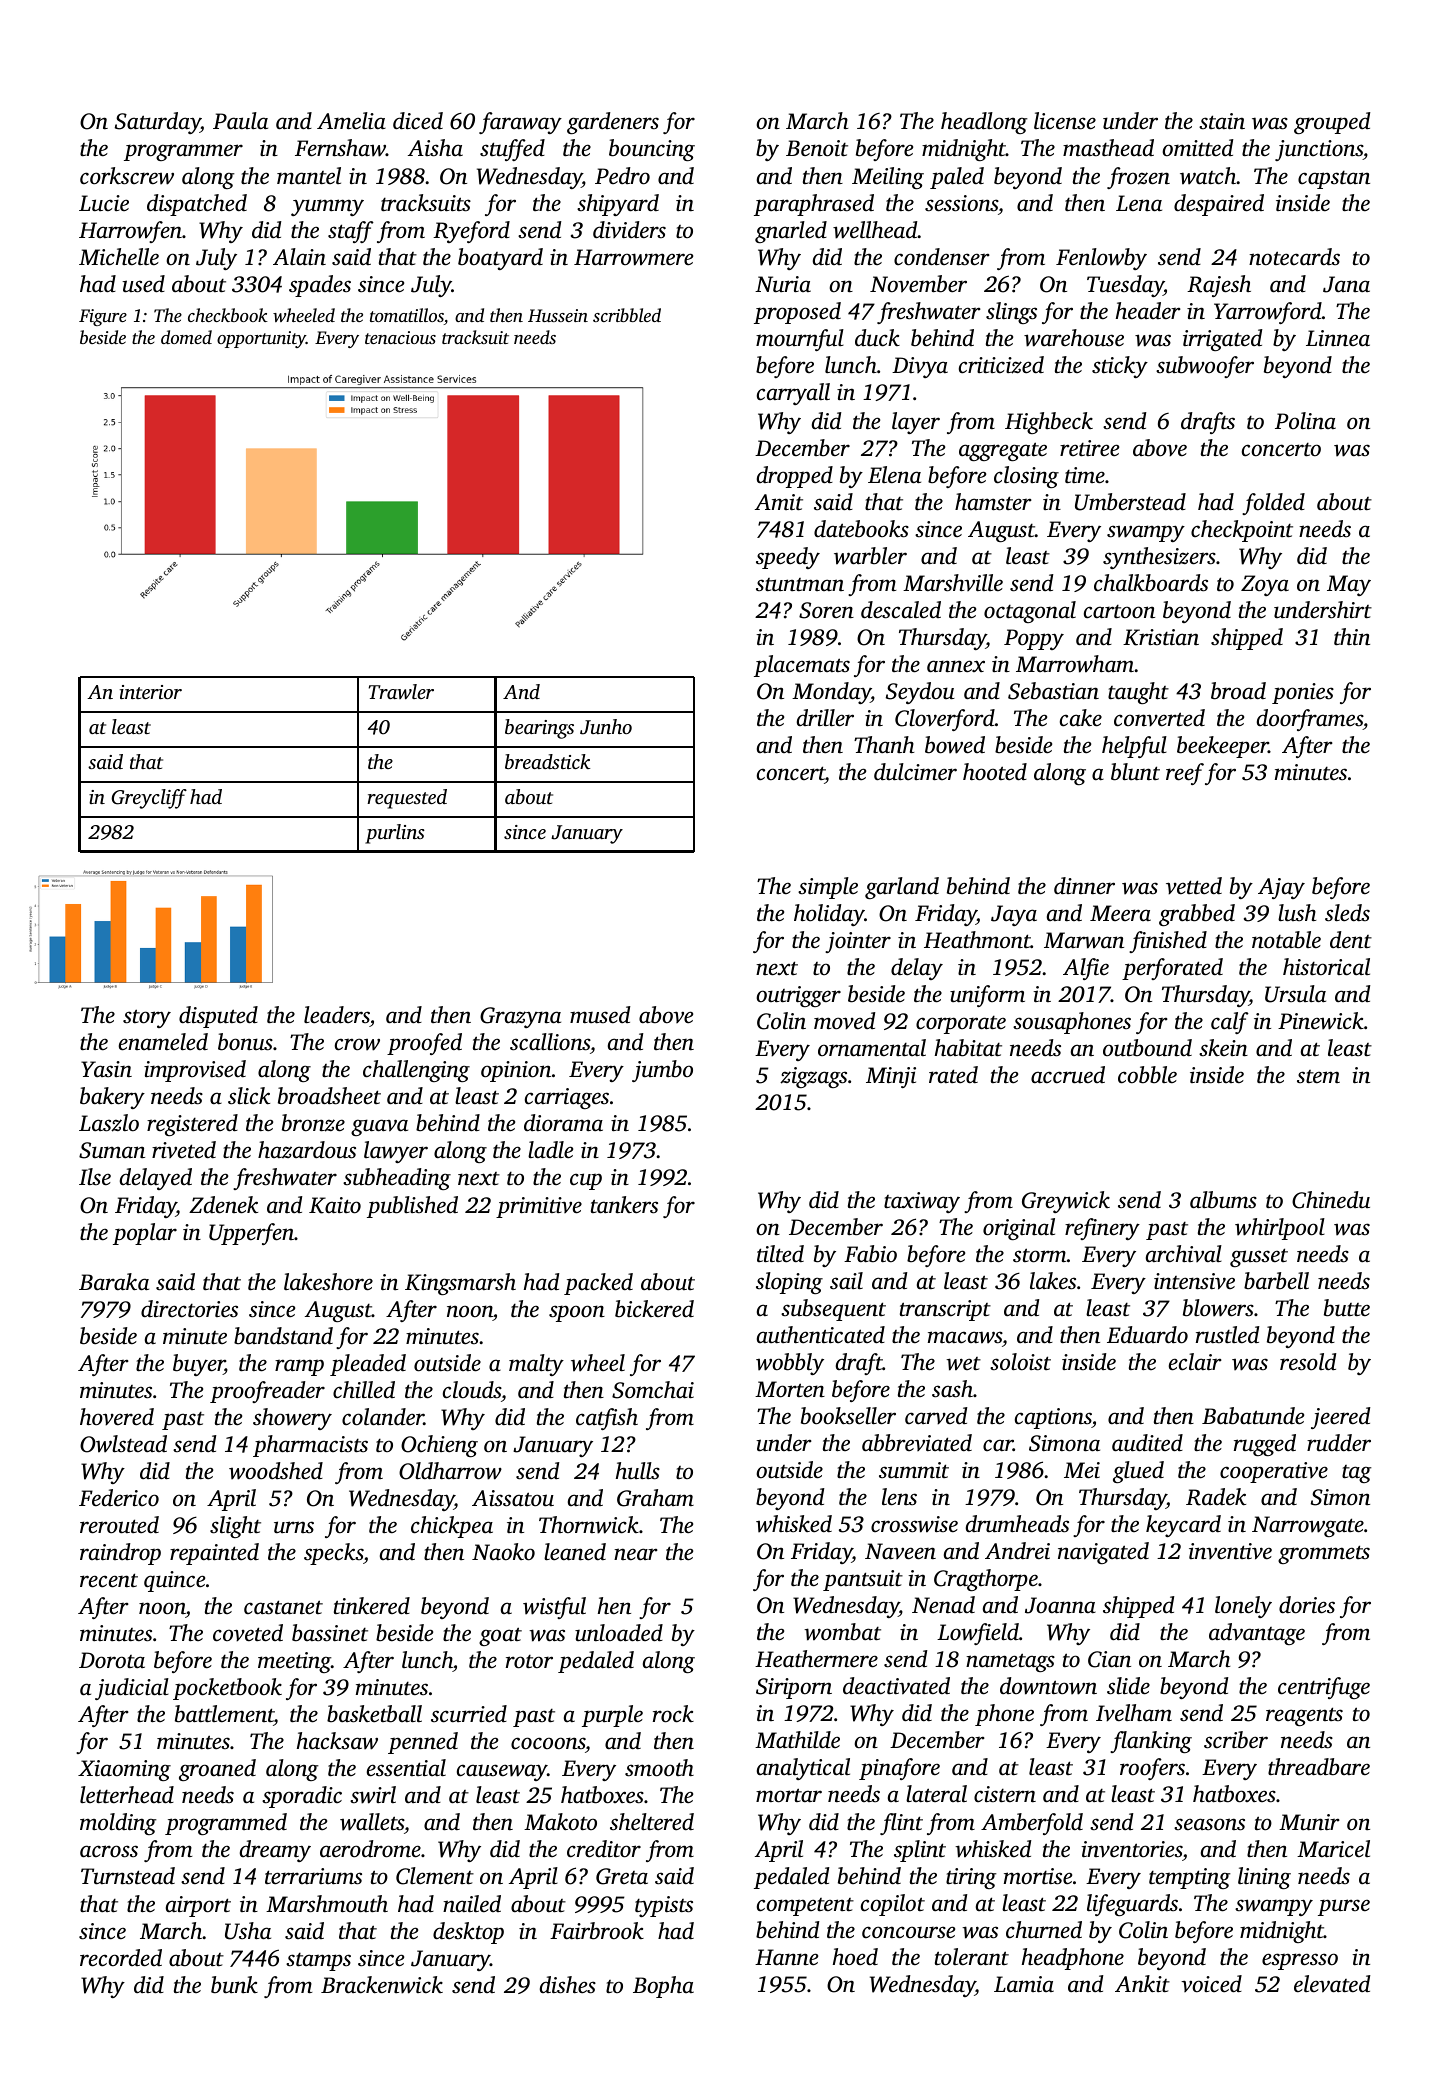  What do you see at coordinates (382, 1985) in the document?
I see `Brackenwick` at bounding box center [382, 1985].
